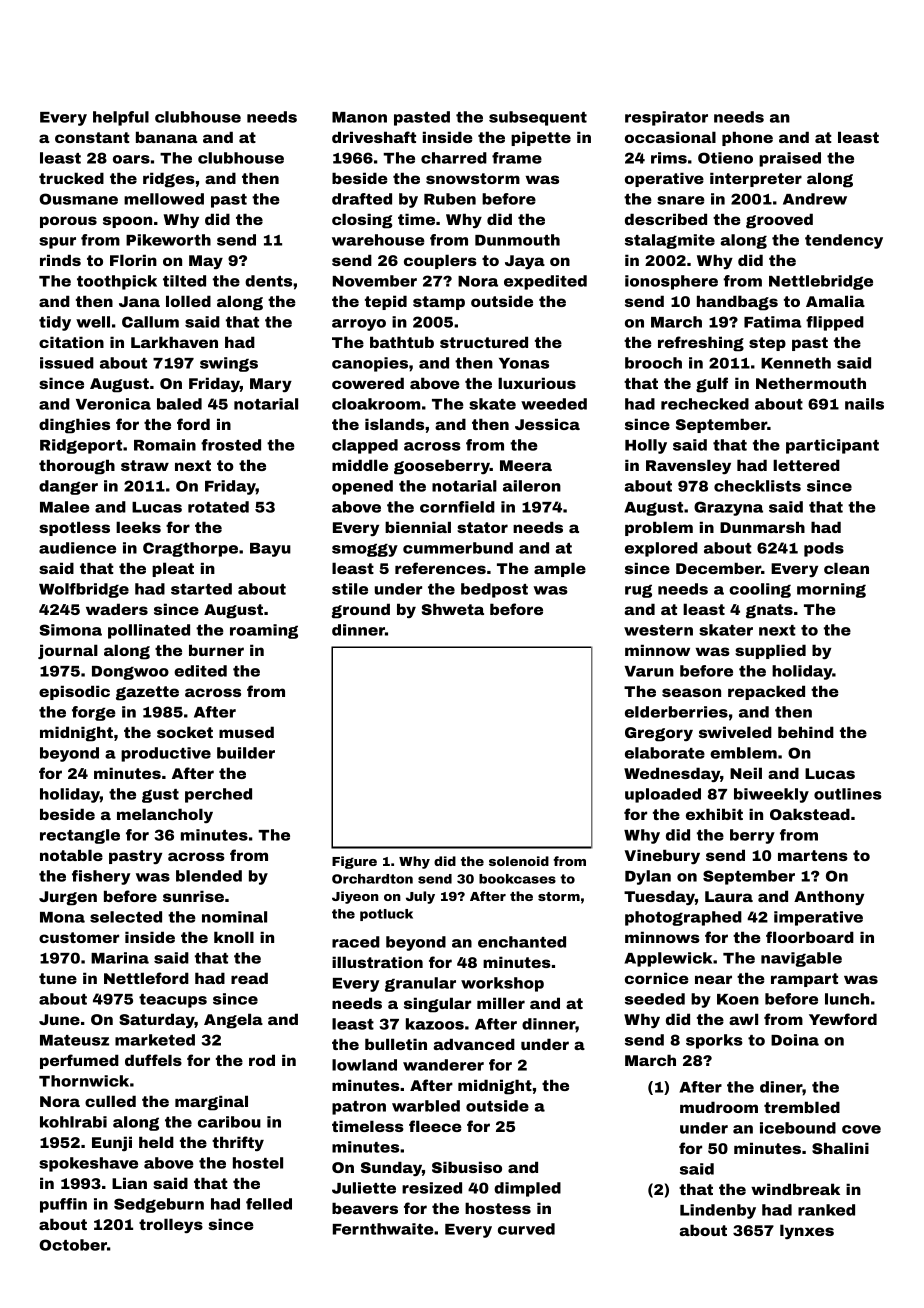 The width and height of the screenshot is (924, 1308). Describe the element at coordinates (173, 569) in the screenshot. I see `pleat` at that location.
